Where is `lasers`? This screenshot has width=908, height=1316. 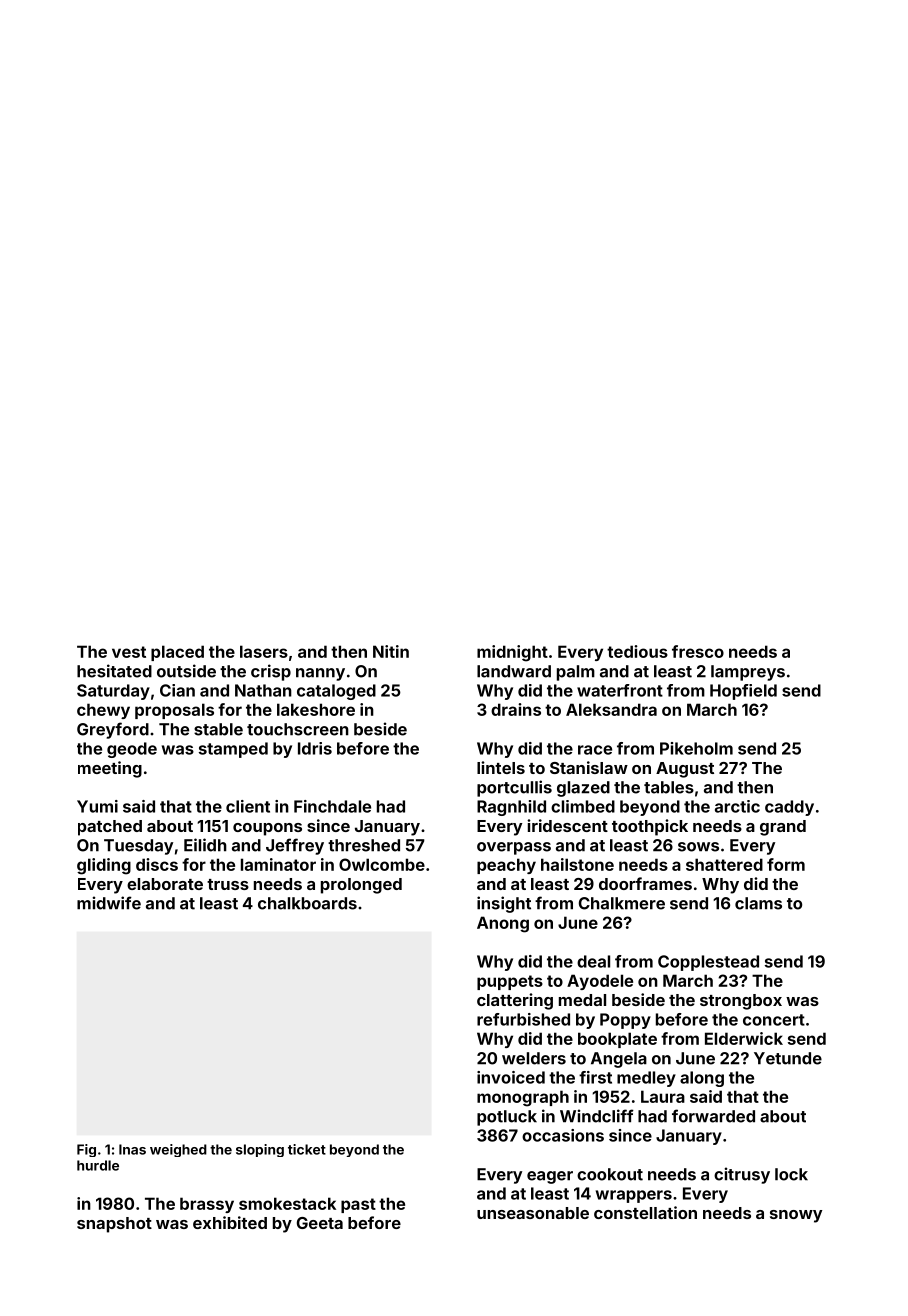
lasers is located at coordinates (264, 651).
